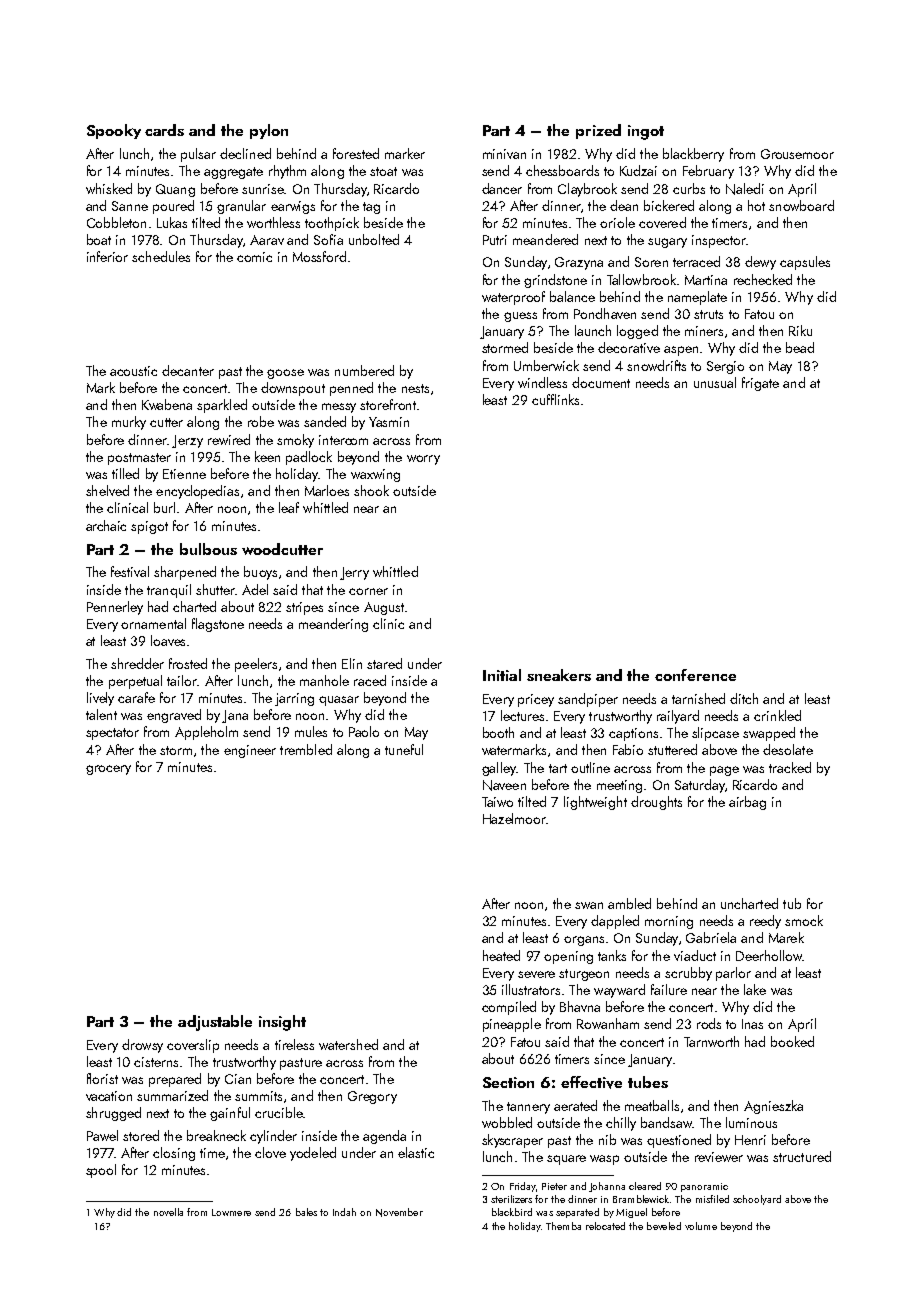 The image size is (924, 1308). I want to click on Bhavna, so click(580, 1006).
